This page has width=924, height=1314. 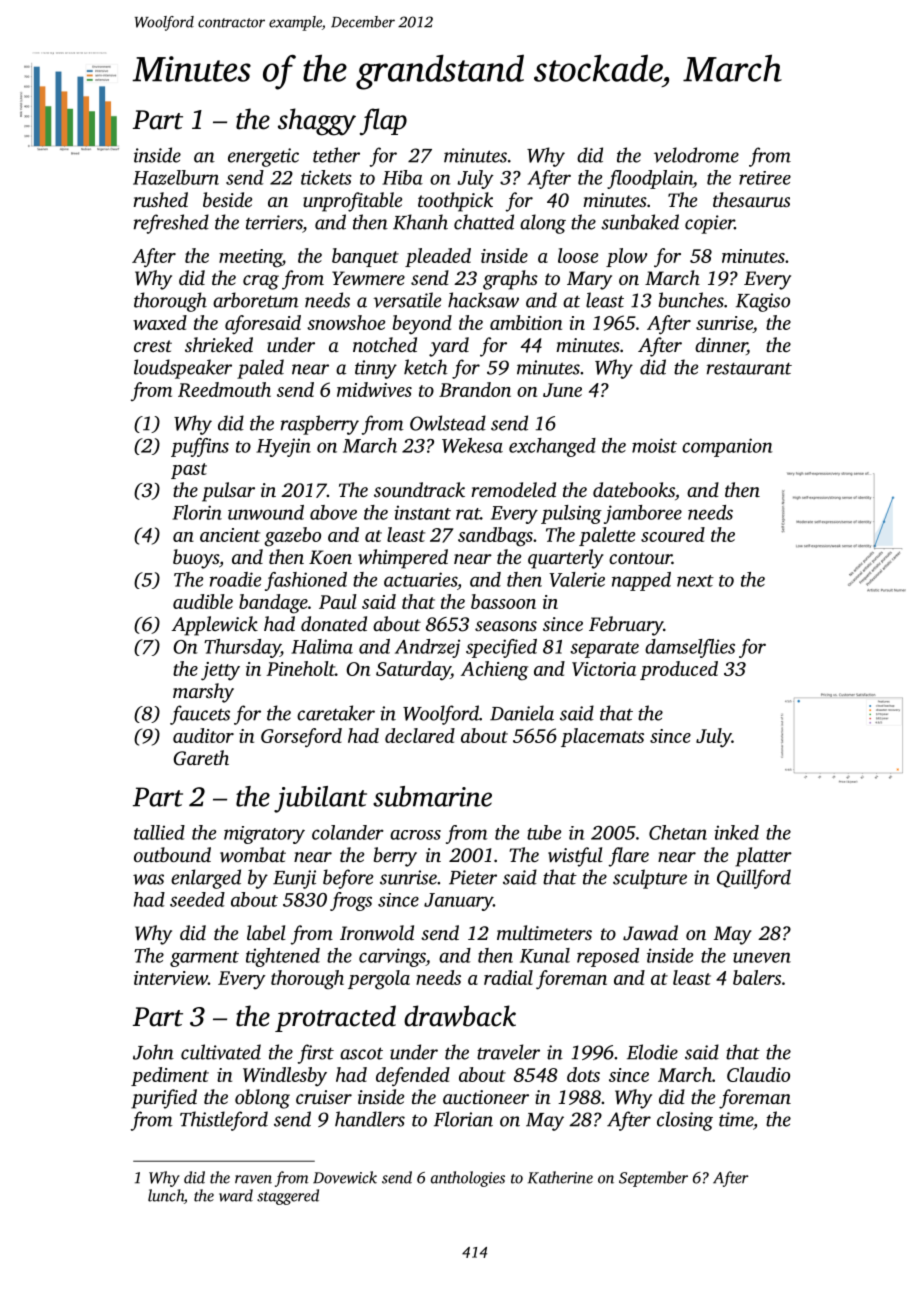 I want to click on waxed, so click(x=160, y=322).
